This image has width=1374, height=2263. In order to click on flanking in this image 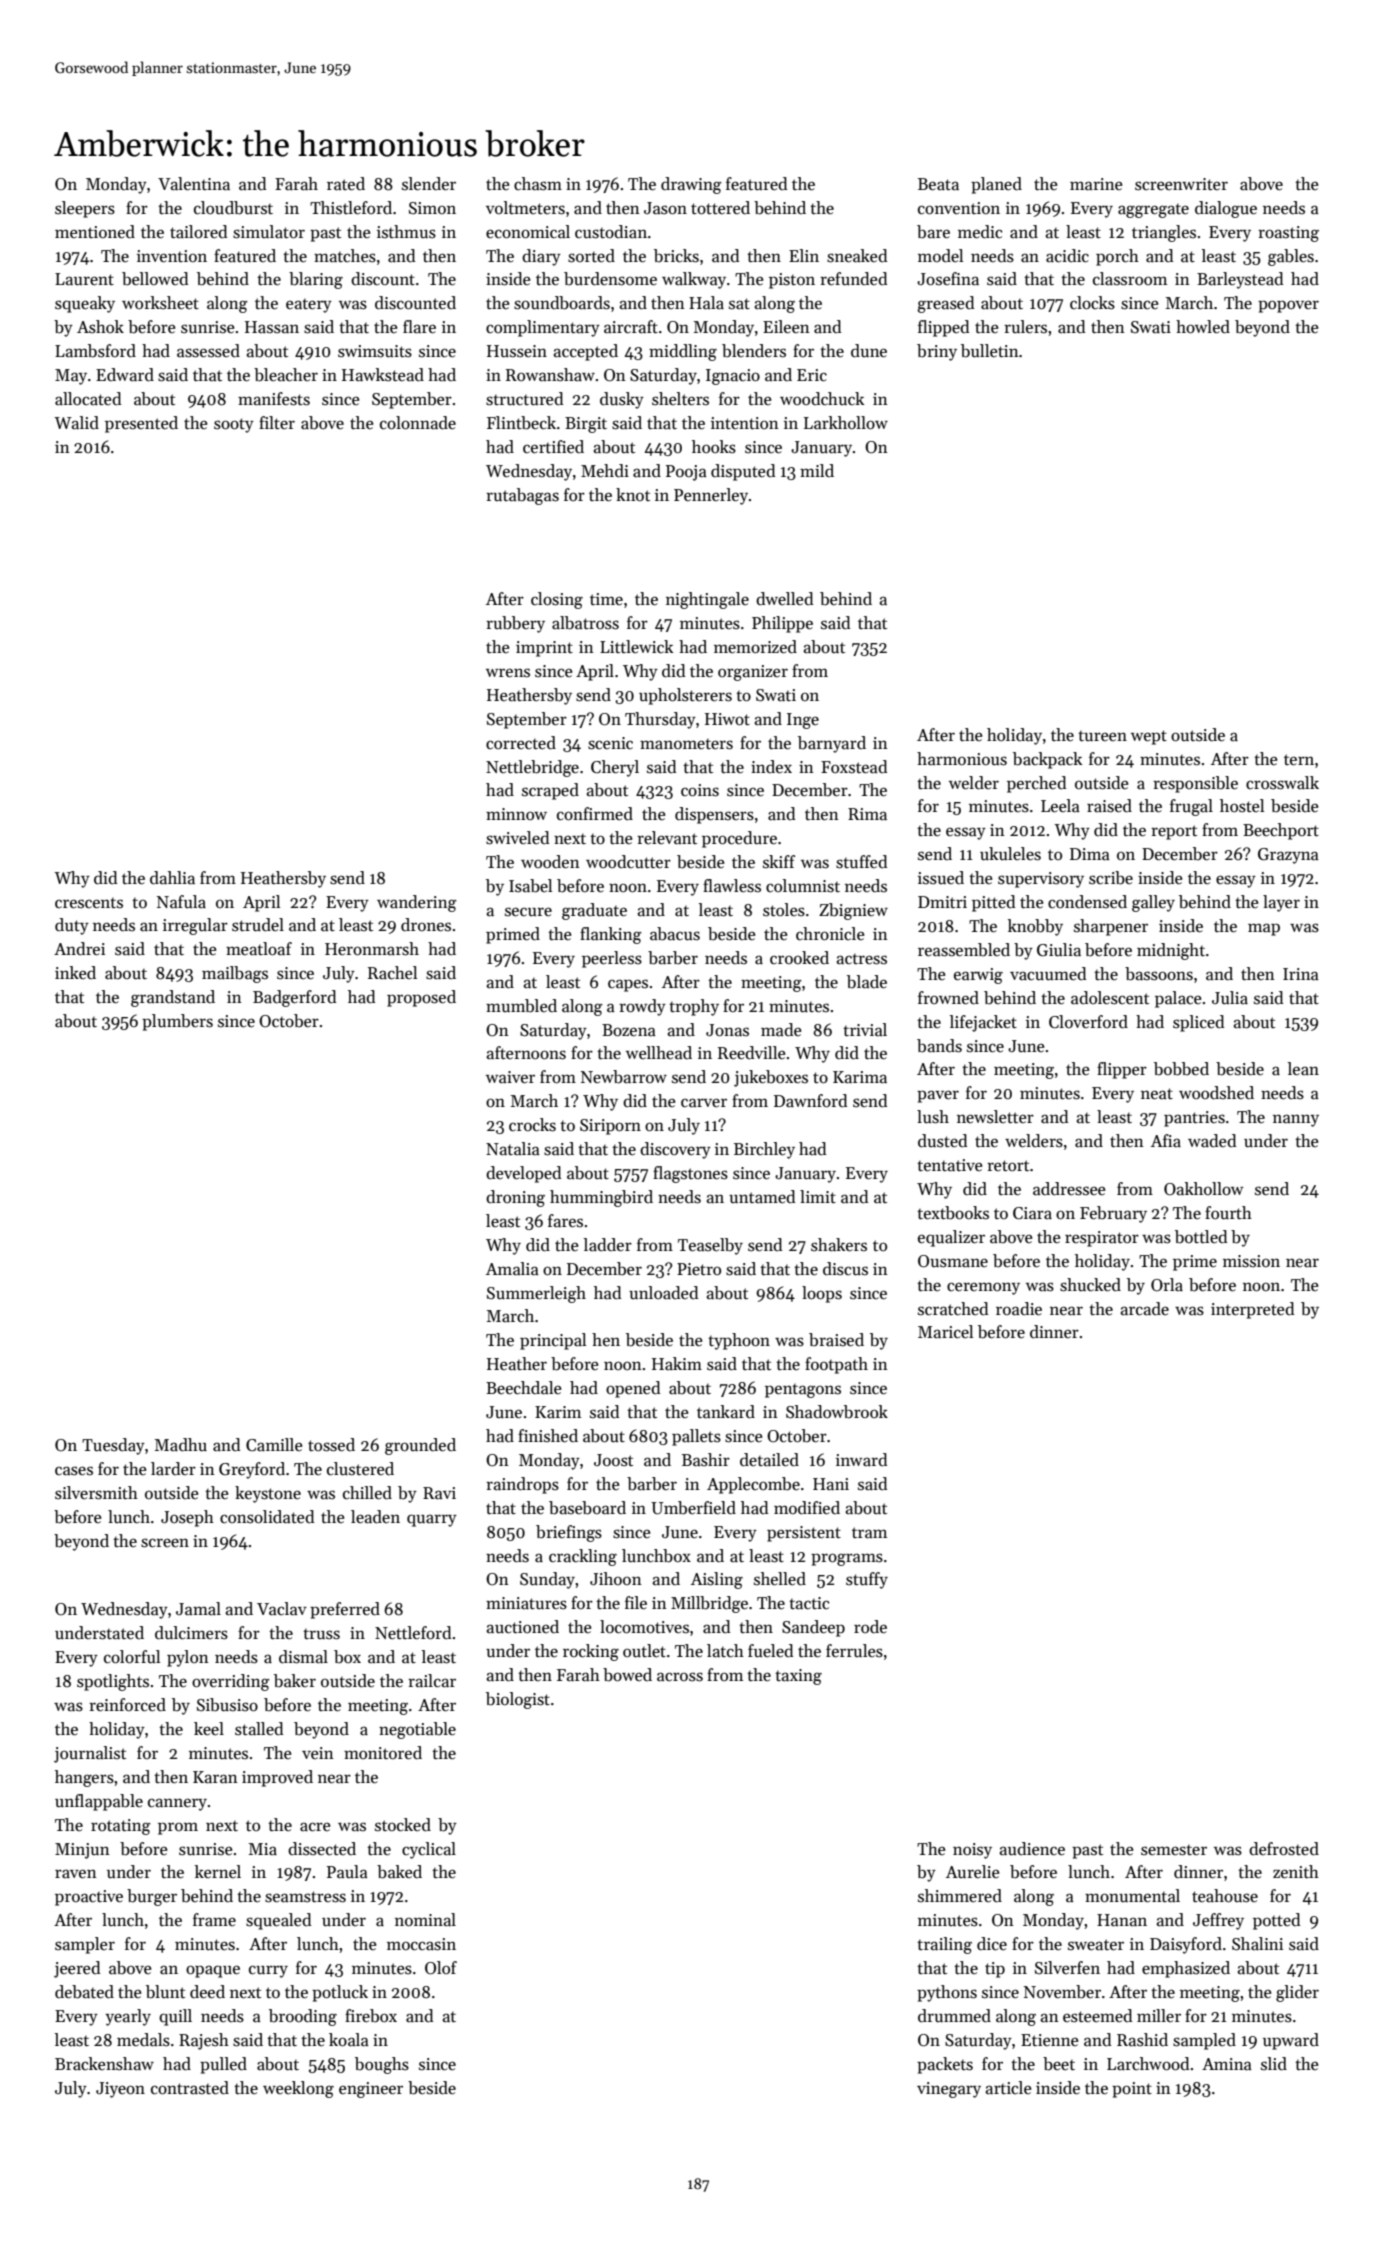, I will do `click(611, 935)`.
